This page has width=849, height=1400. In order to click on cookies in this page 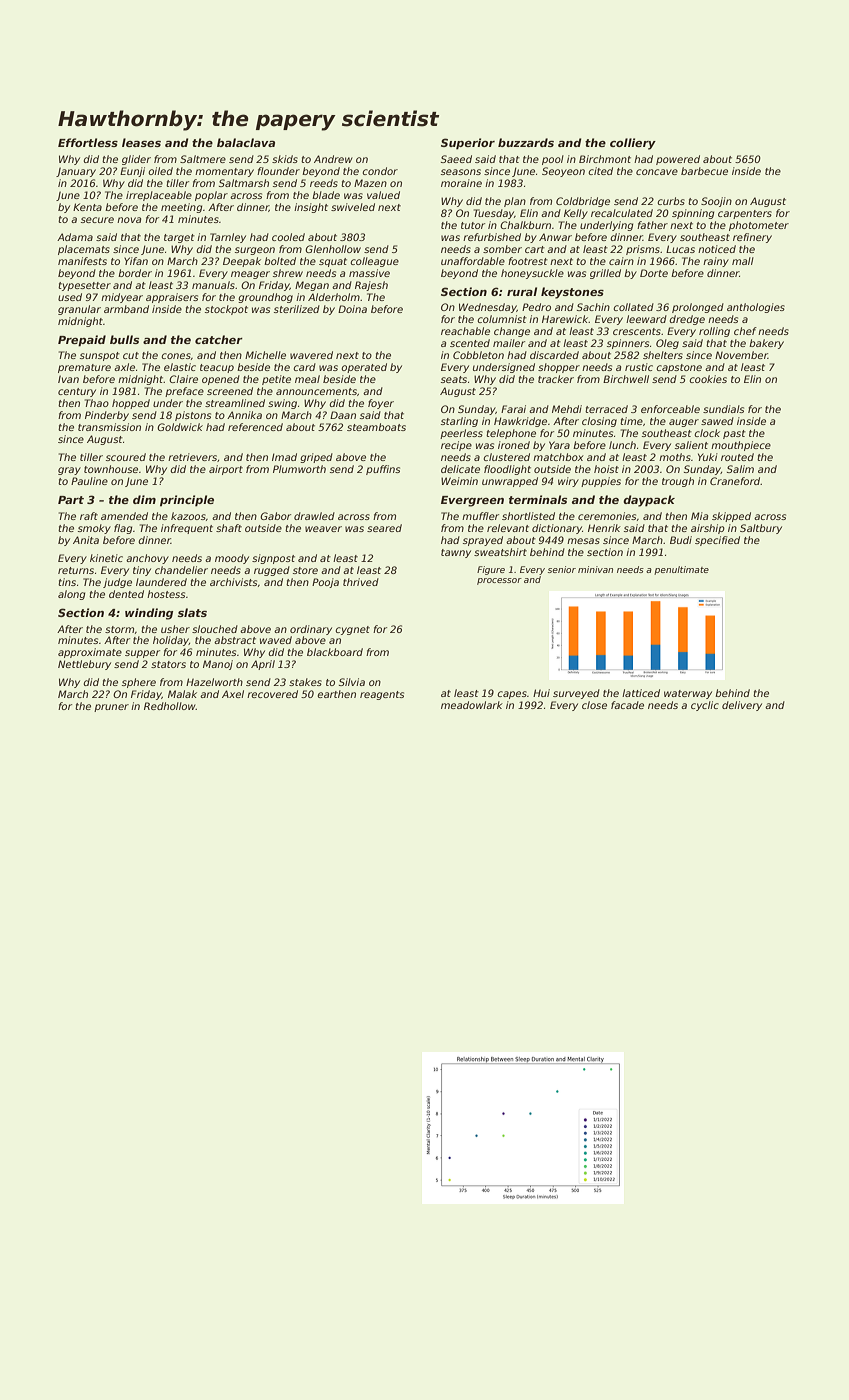, I will do `click(708, 379)`.
